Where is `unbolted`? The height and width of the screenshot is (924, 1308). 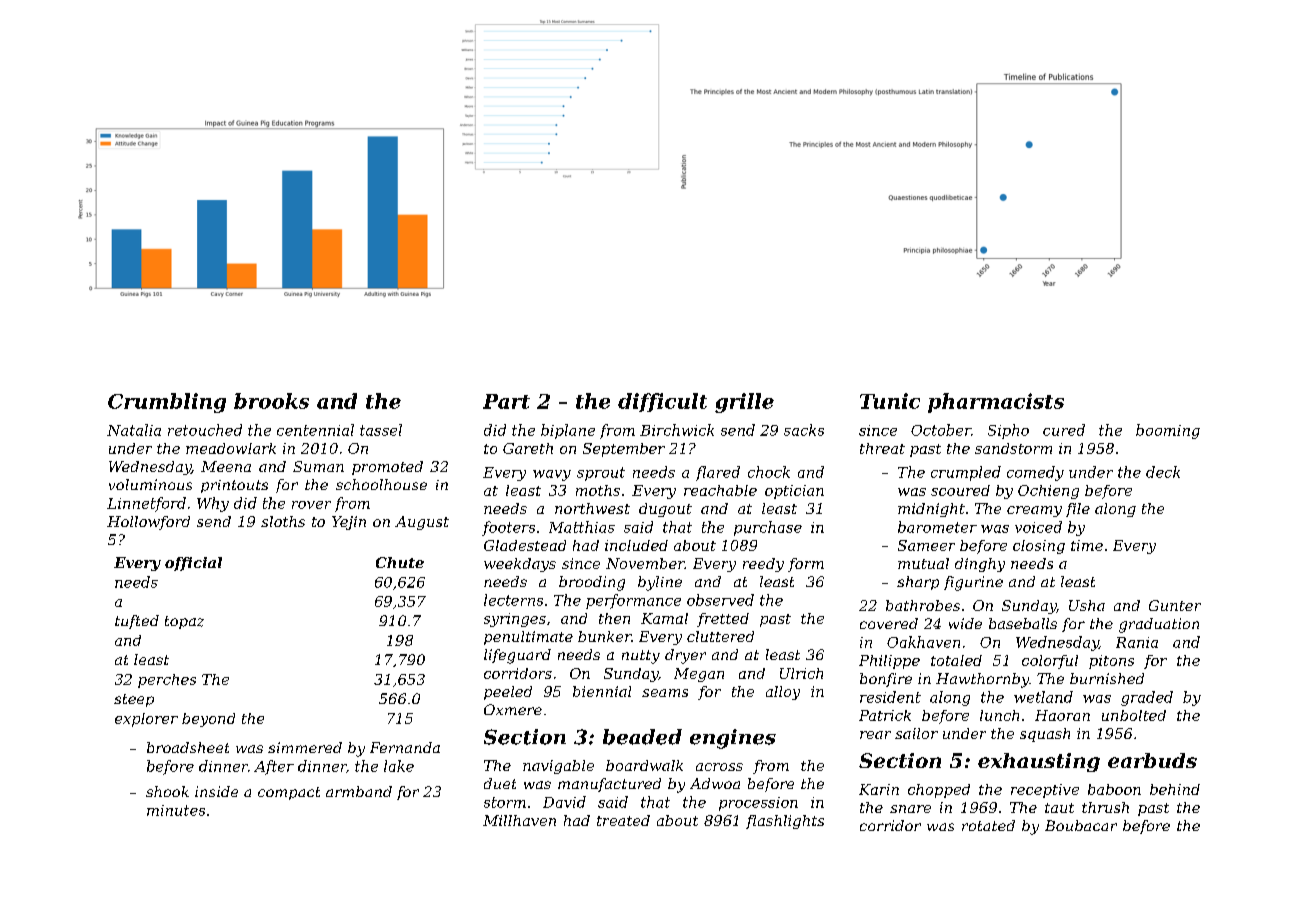
unbolted is located at coordinates (1134, 715).
